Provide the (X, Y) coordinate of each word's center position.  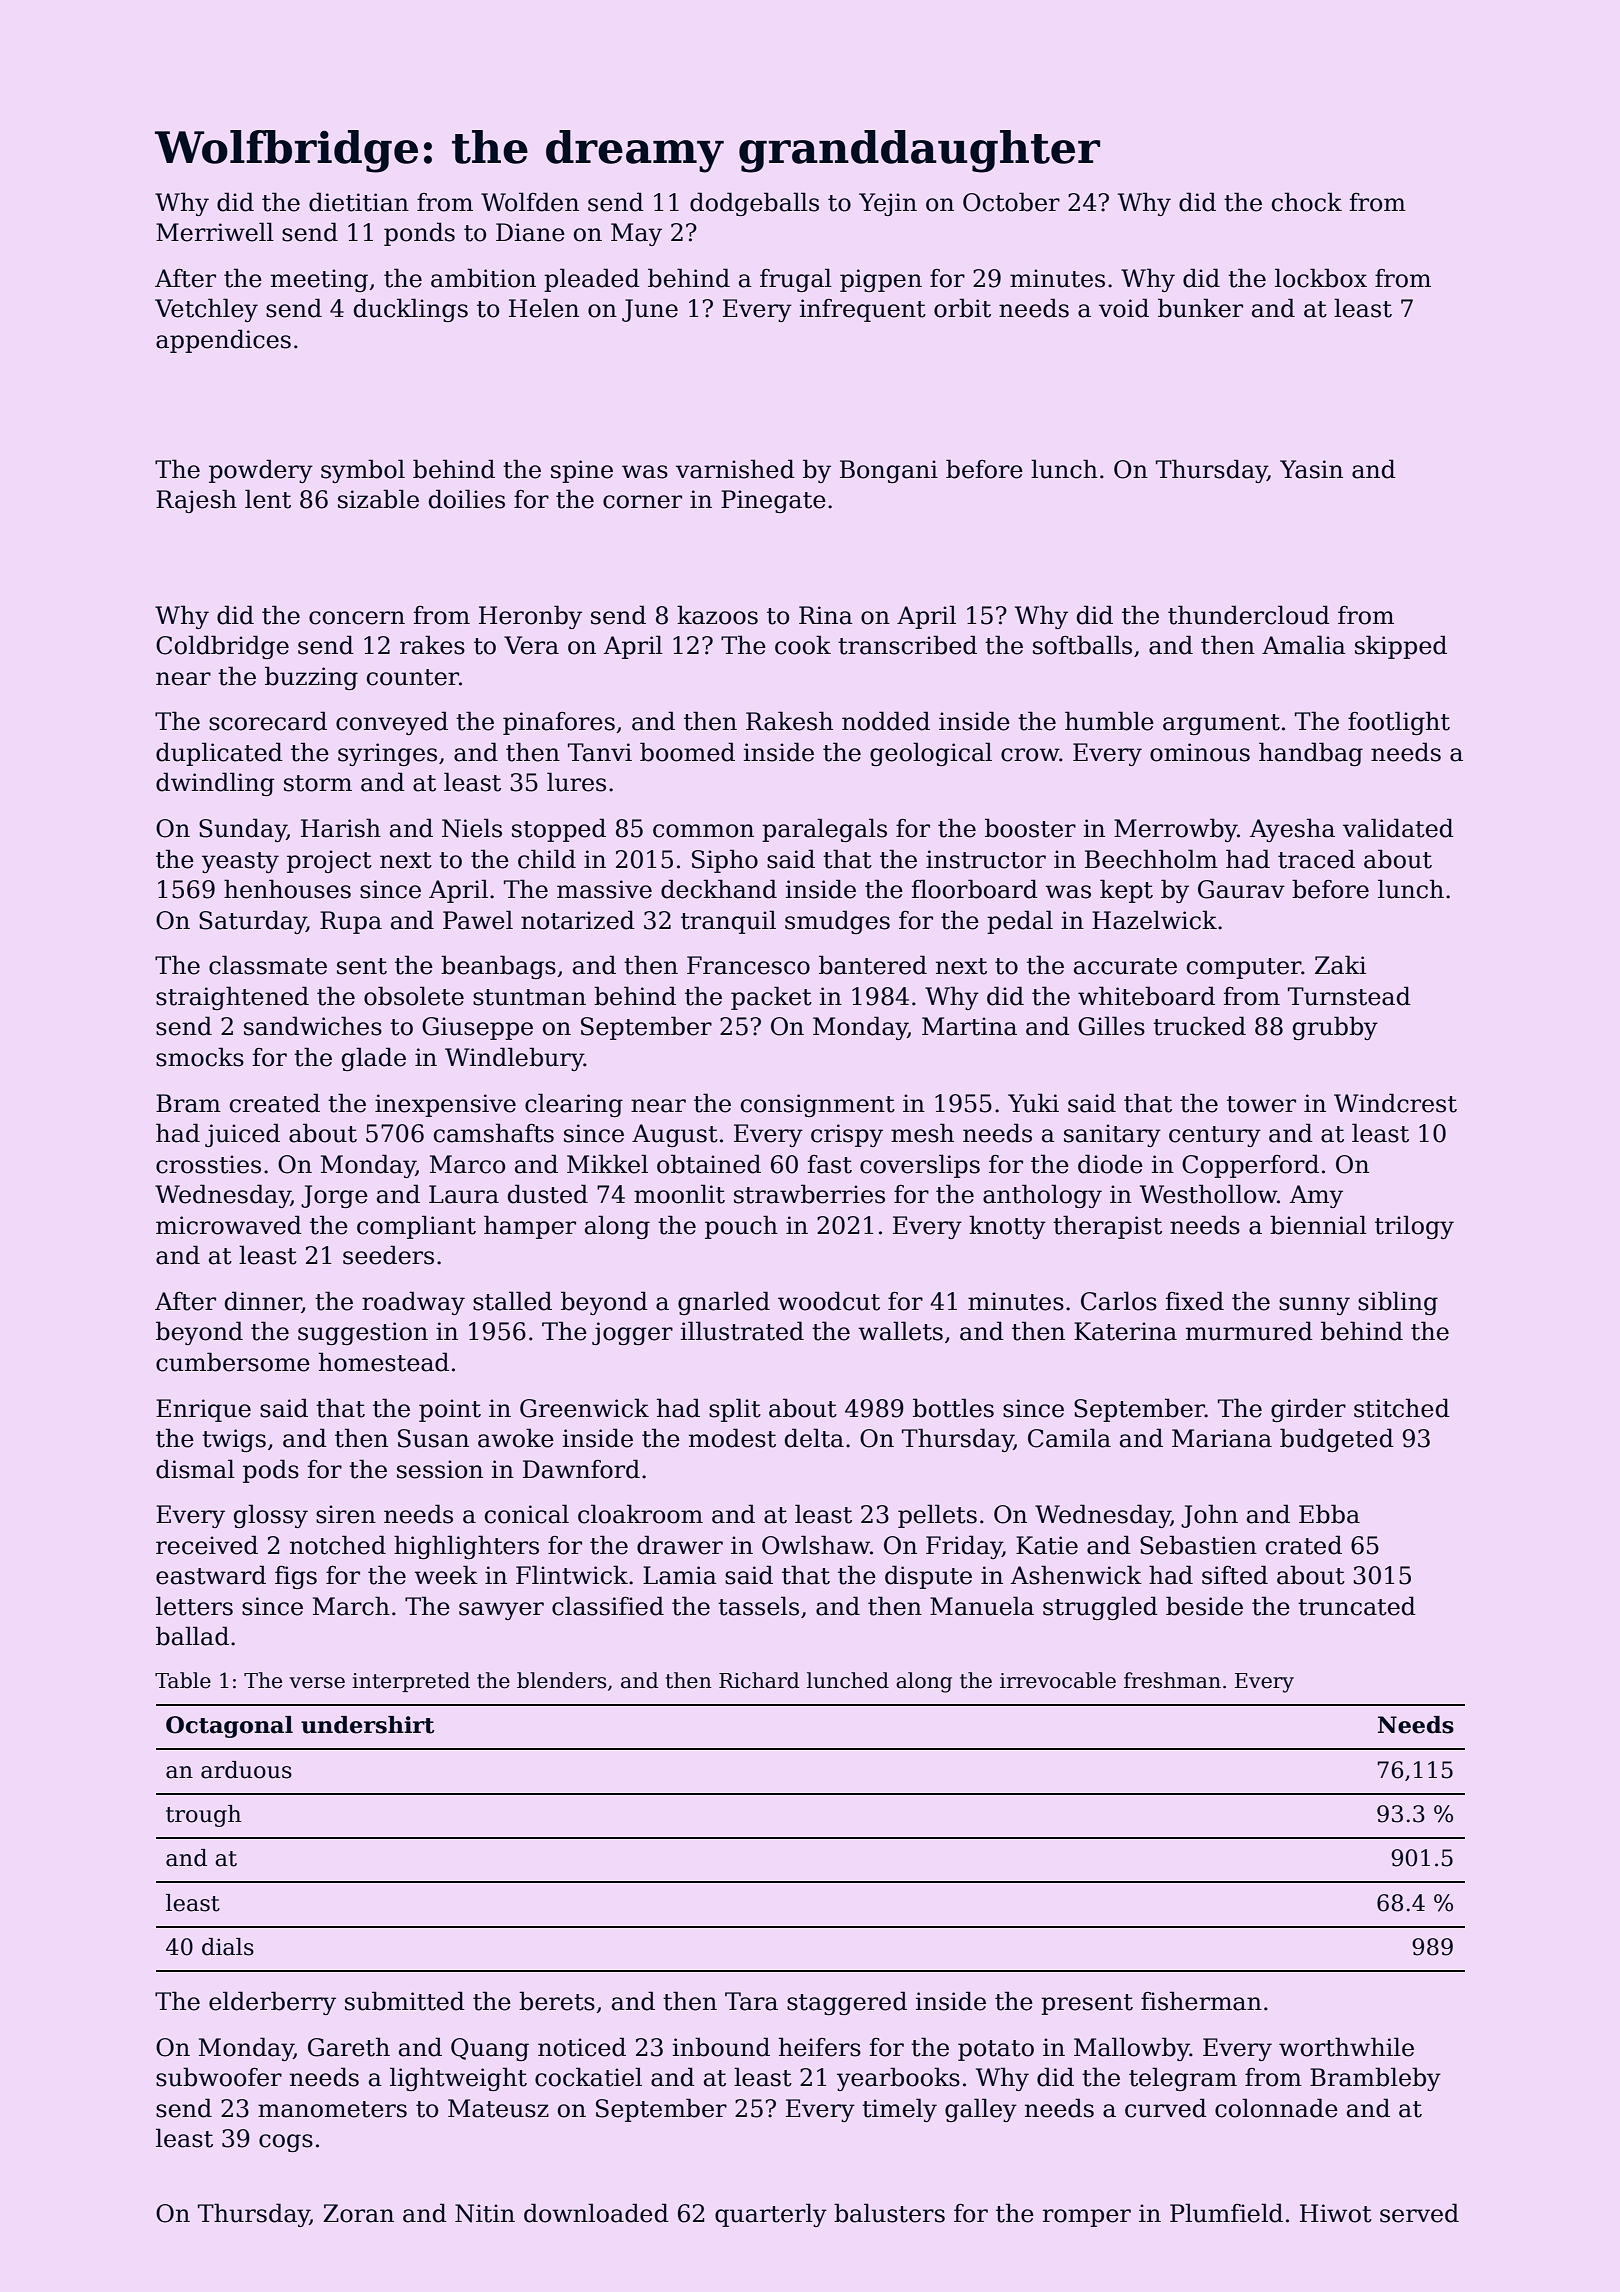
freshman (1172, 1680)
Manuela (982, 1606)
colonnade (1276, 2108)
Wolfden (530, 202)
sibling (1398, 1303)
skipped (1401, 647)
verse (317, 1683)
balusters (889, 2213)
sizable (378, 499)
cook (803, 645)
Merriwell (215, 232)
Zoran (358, 2213)
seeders (388, 1255)
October (1011, 202)
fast (830, 1164)
